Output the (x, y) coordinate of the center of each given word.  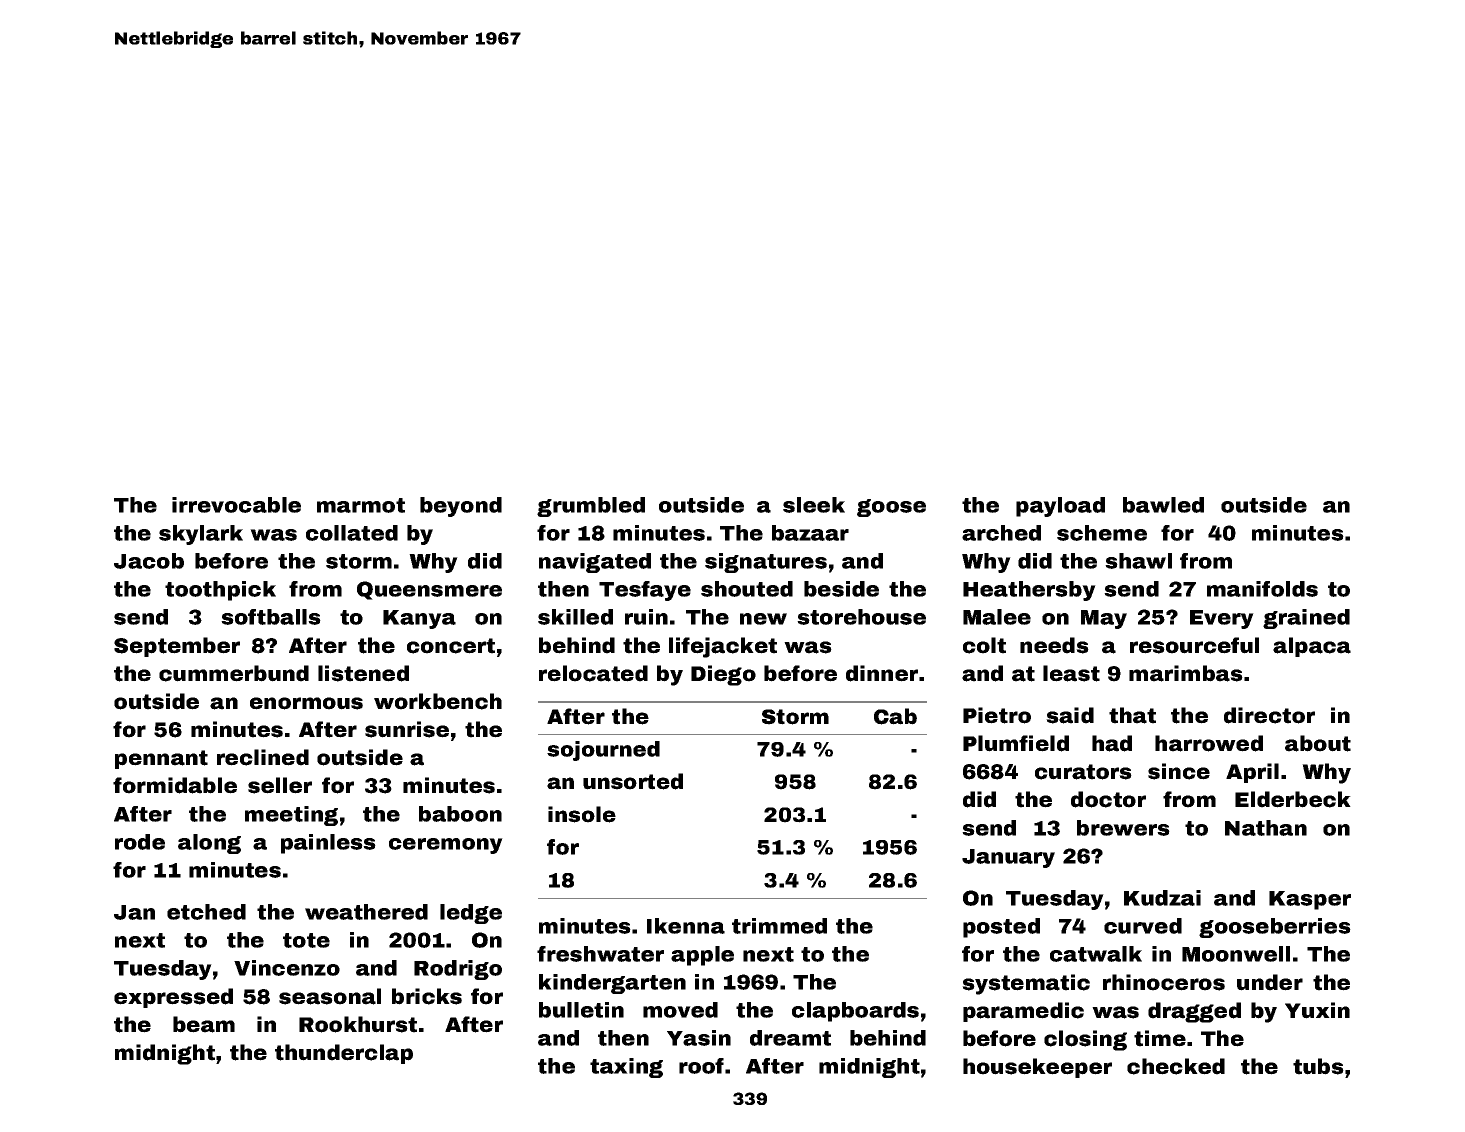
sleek (814, 505)
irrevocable (236, 505)
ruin (646, 617)
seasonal (330, 996)
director (1269, 715)
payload (1060, 507)
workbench (438, 701)
